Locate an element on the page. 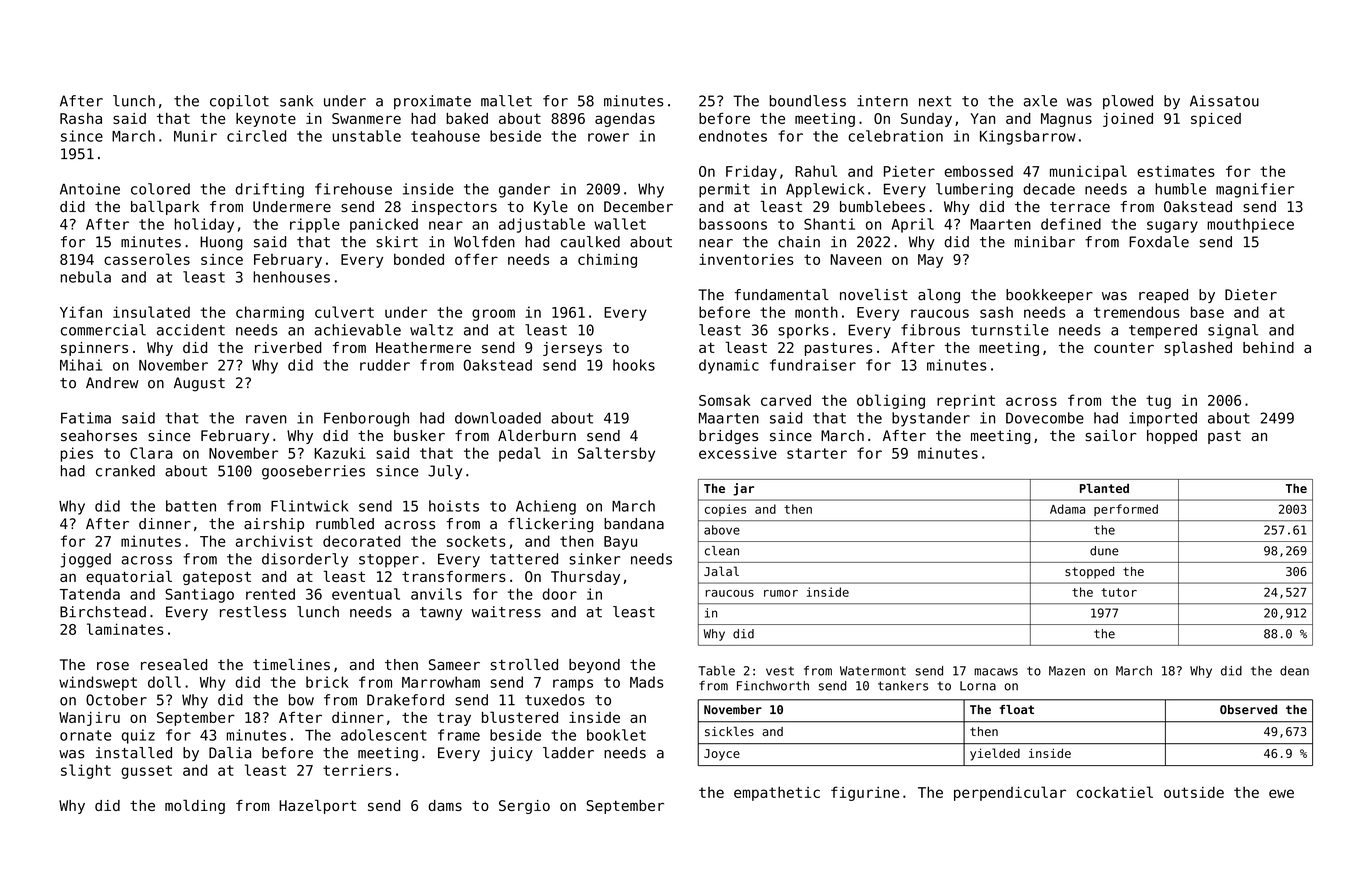  carved is located at coordinates (786, 400).
